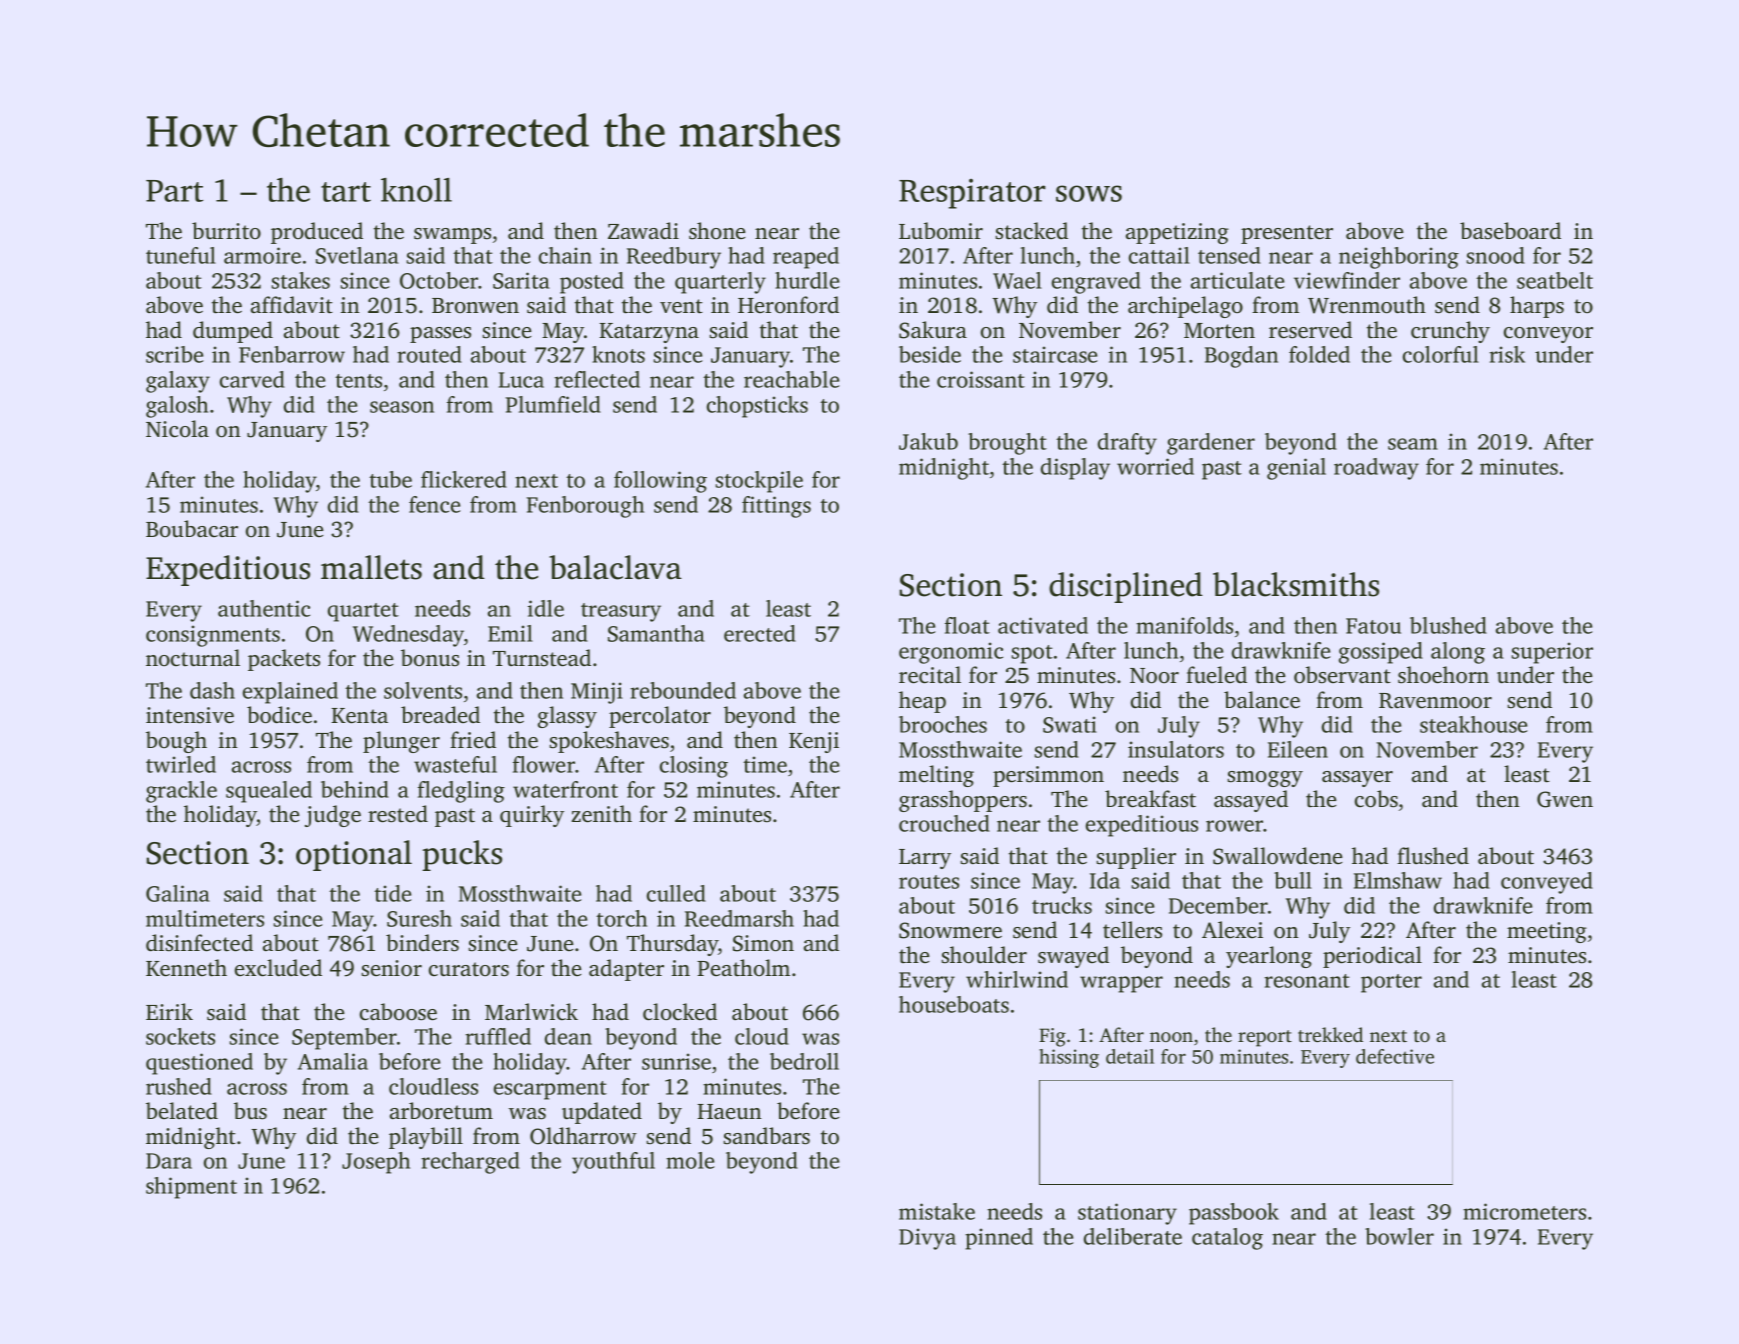  Describe the element at coordinates (1510, 231) in the screenshot. I see `baseboard` at that location.
